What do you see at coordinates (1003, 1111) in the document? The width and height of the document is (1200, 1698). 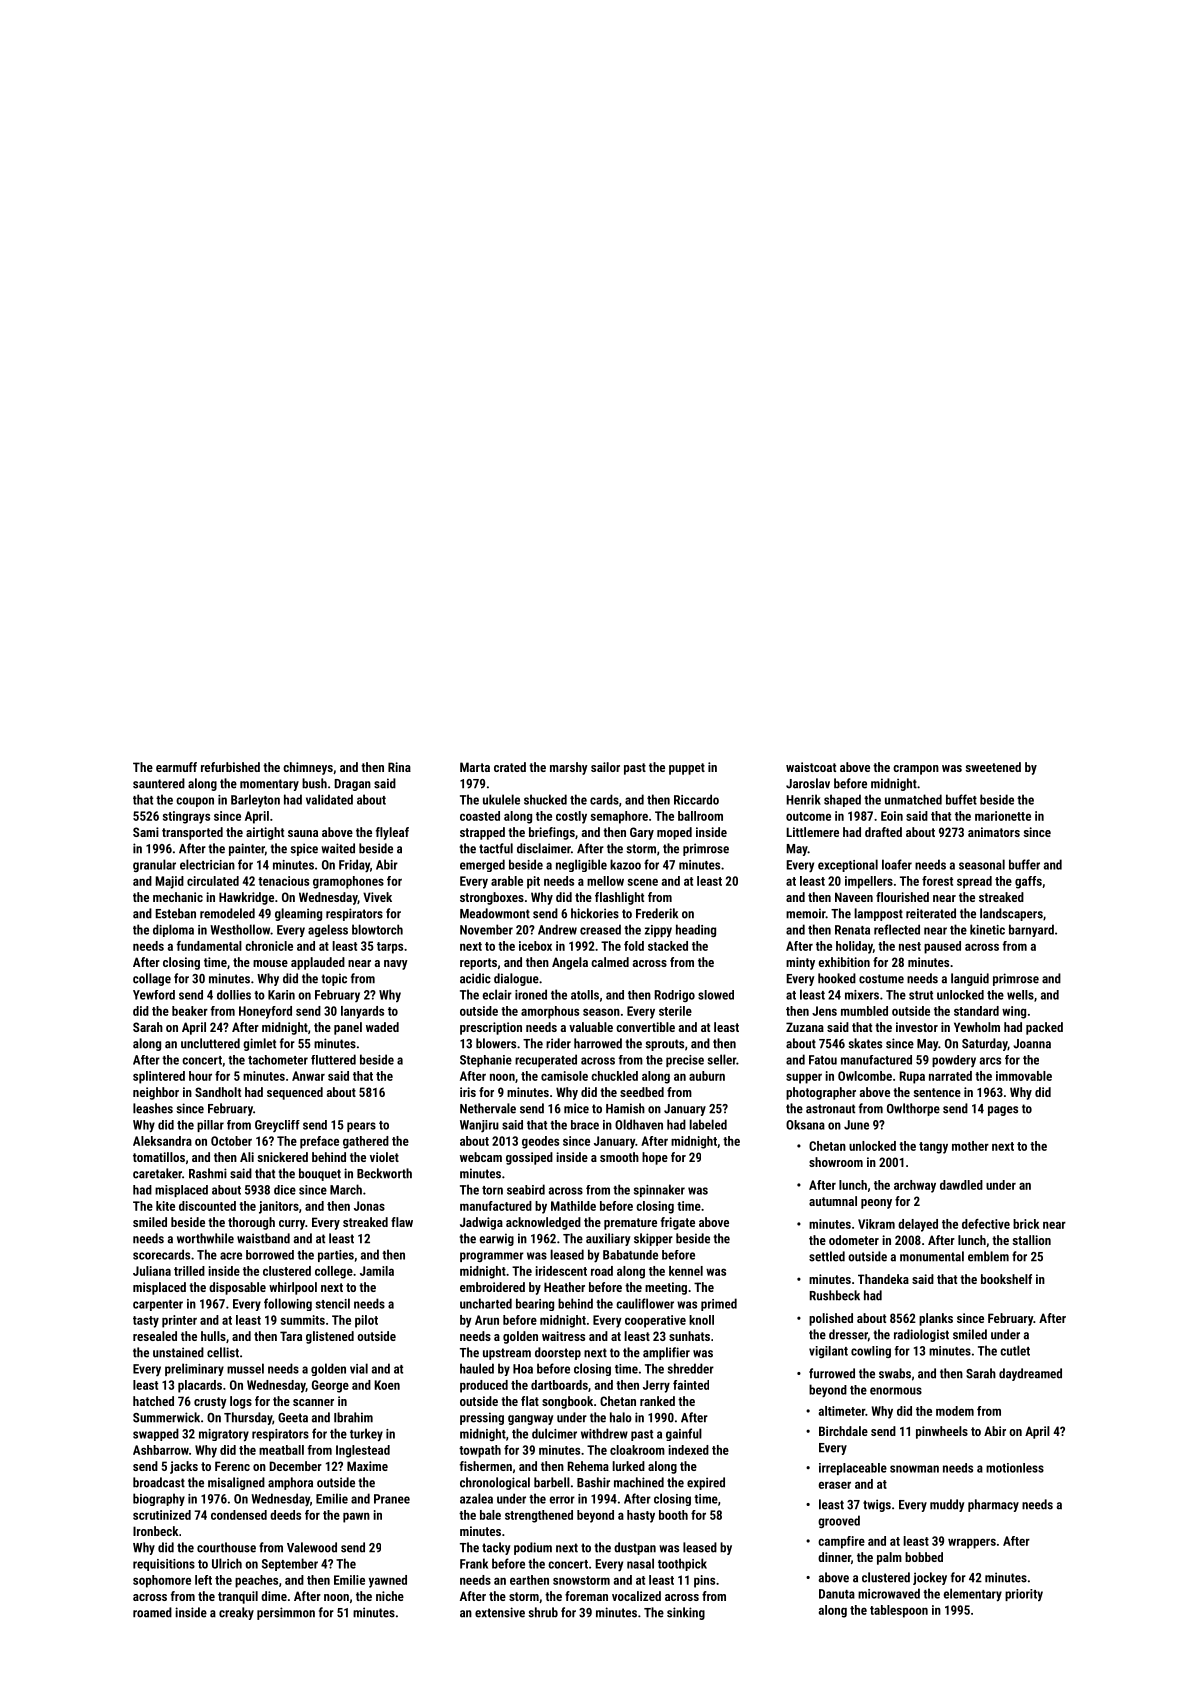 I see `pages` at bounding box center [1003, 1111].
